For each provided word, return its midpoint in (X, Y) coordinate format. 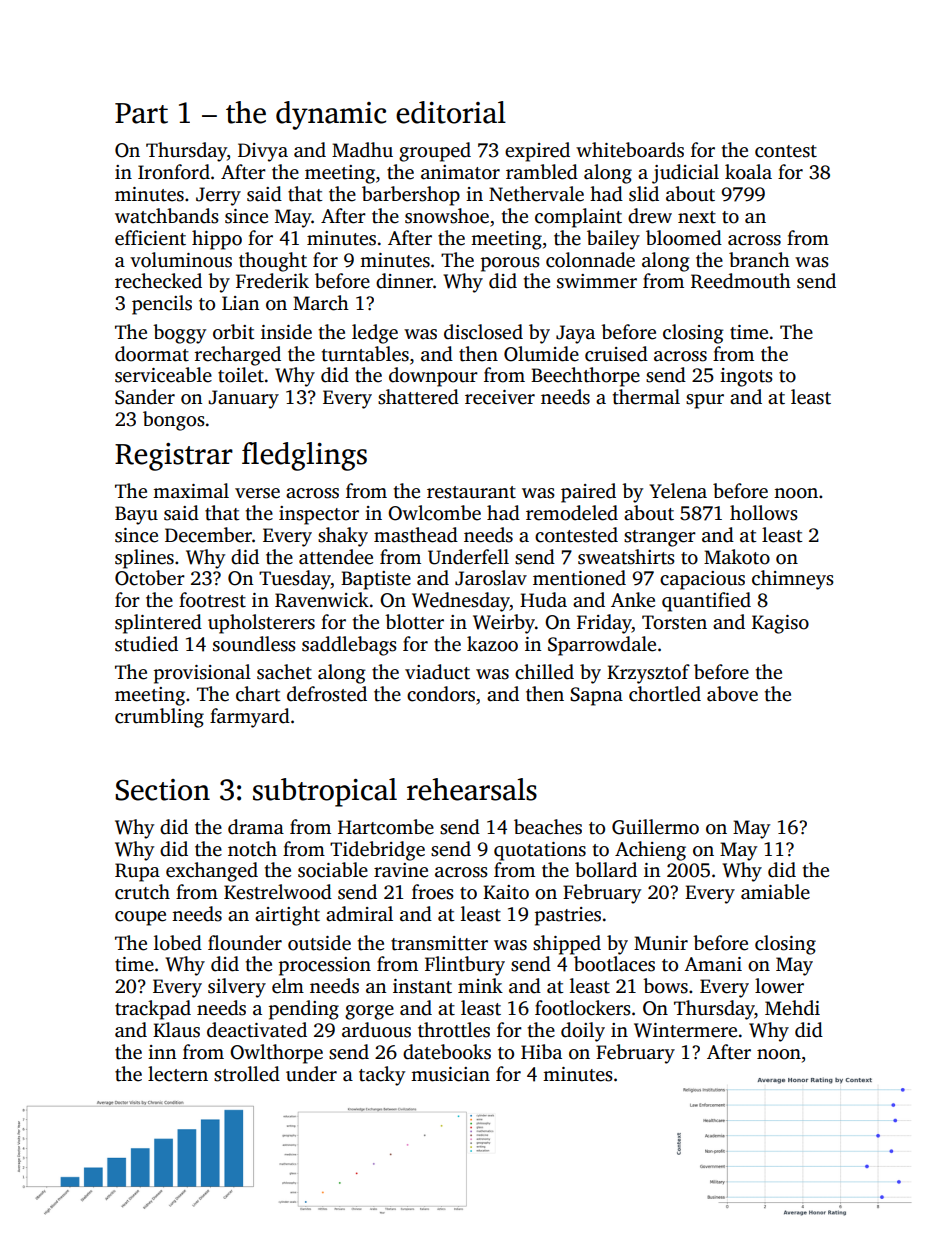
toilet (241, 375)
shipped (567, 945)
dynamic (331, 115)
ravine (401, 870)
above (732, 694)
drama (256, 827)
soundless (254, 644)
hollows (764, 513)
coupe (140, 918)
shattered (418, 397)
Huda (543, 600)
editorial (451, 112)
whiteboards (630, 150)
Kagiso (780, 624)
